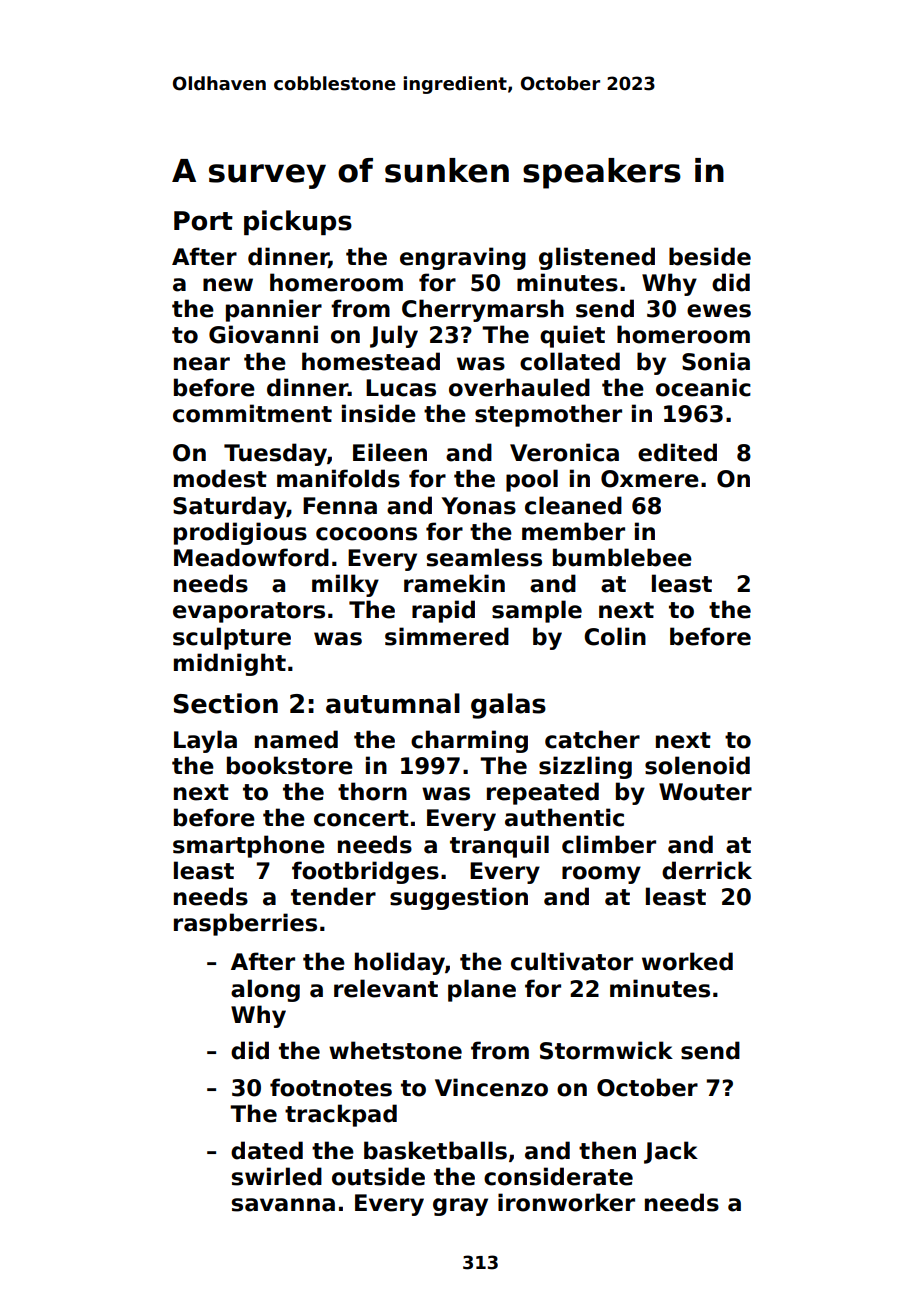  Describe the element at coordinates (463, 258) in the screenshot. I see `engraving` at that location.
